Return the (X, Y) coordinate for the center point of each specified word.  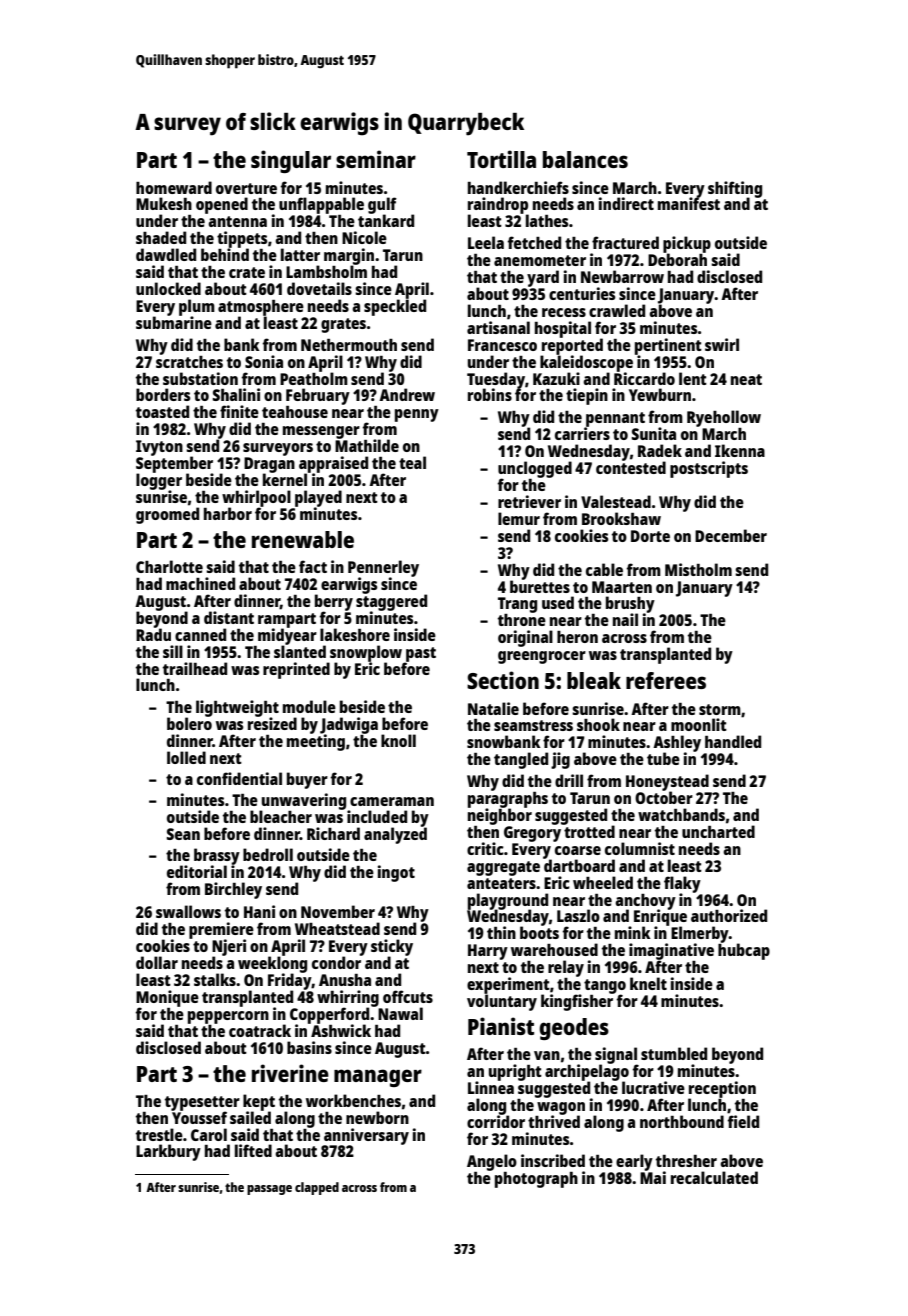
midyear (287, 636)
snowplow (366, 653)
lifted (253, 1150)
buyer (307, 780)
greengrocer (542, 657)
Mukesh (164, 203)
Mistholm (698, 569)
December (731, 535)
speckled (395, 307)
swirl (722, 344)
